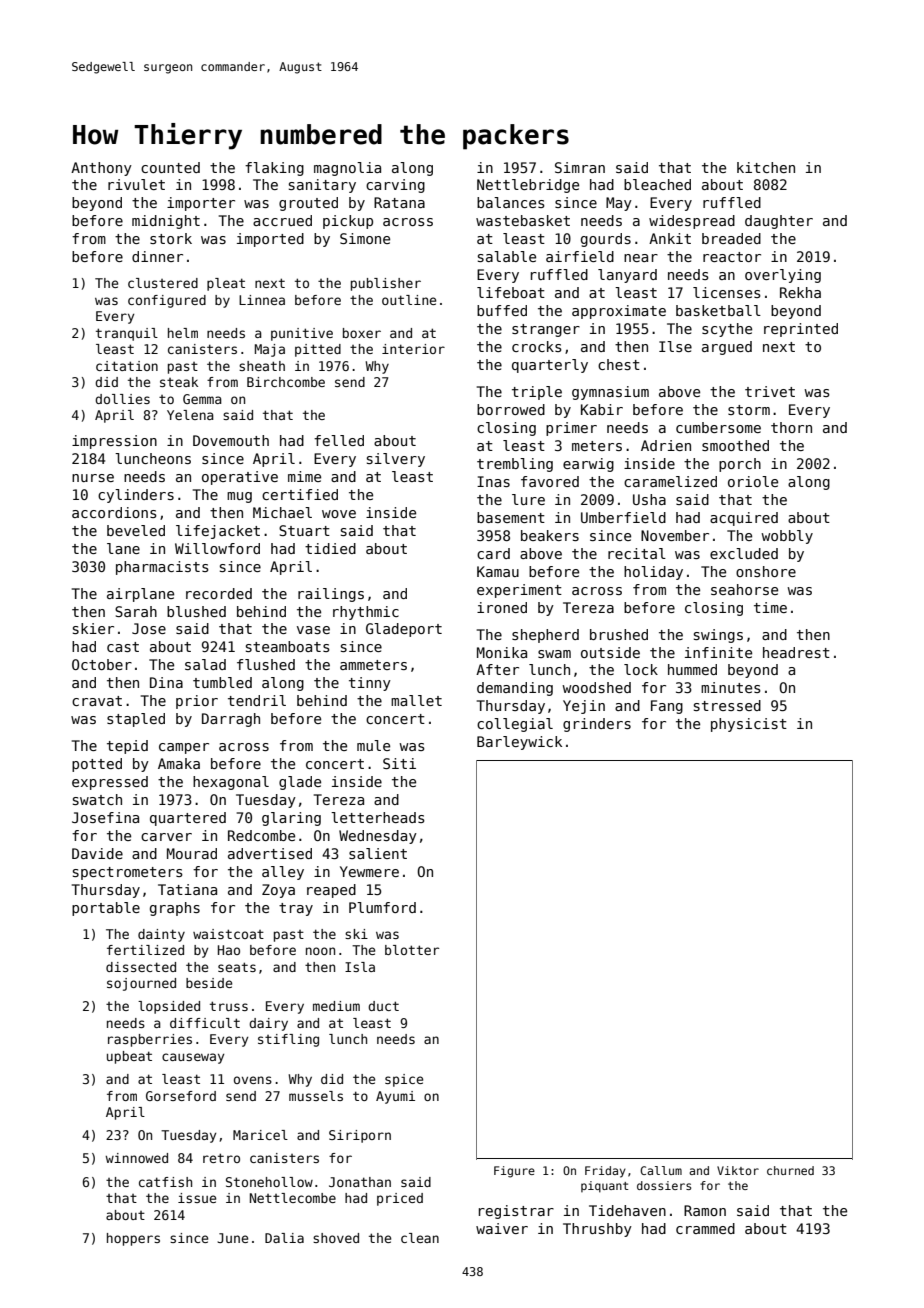 This document has height=1308, width=924. I want to click on publisher, so click(386, 284).
